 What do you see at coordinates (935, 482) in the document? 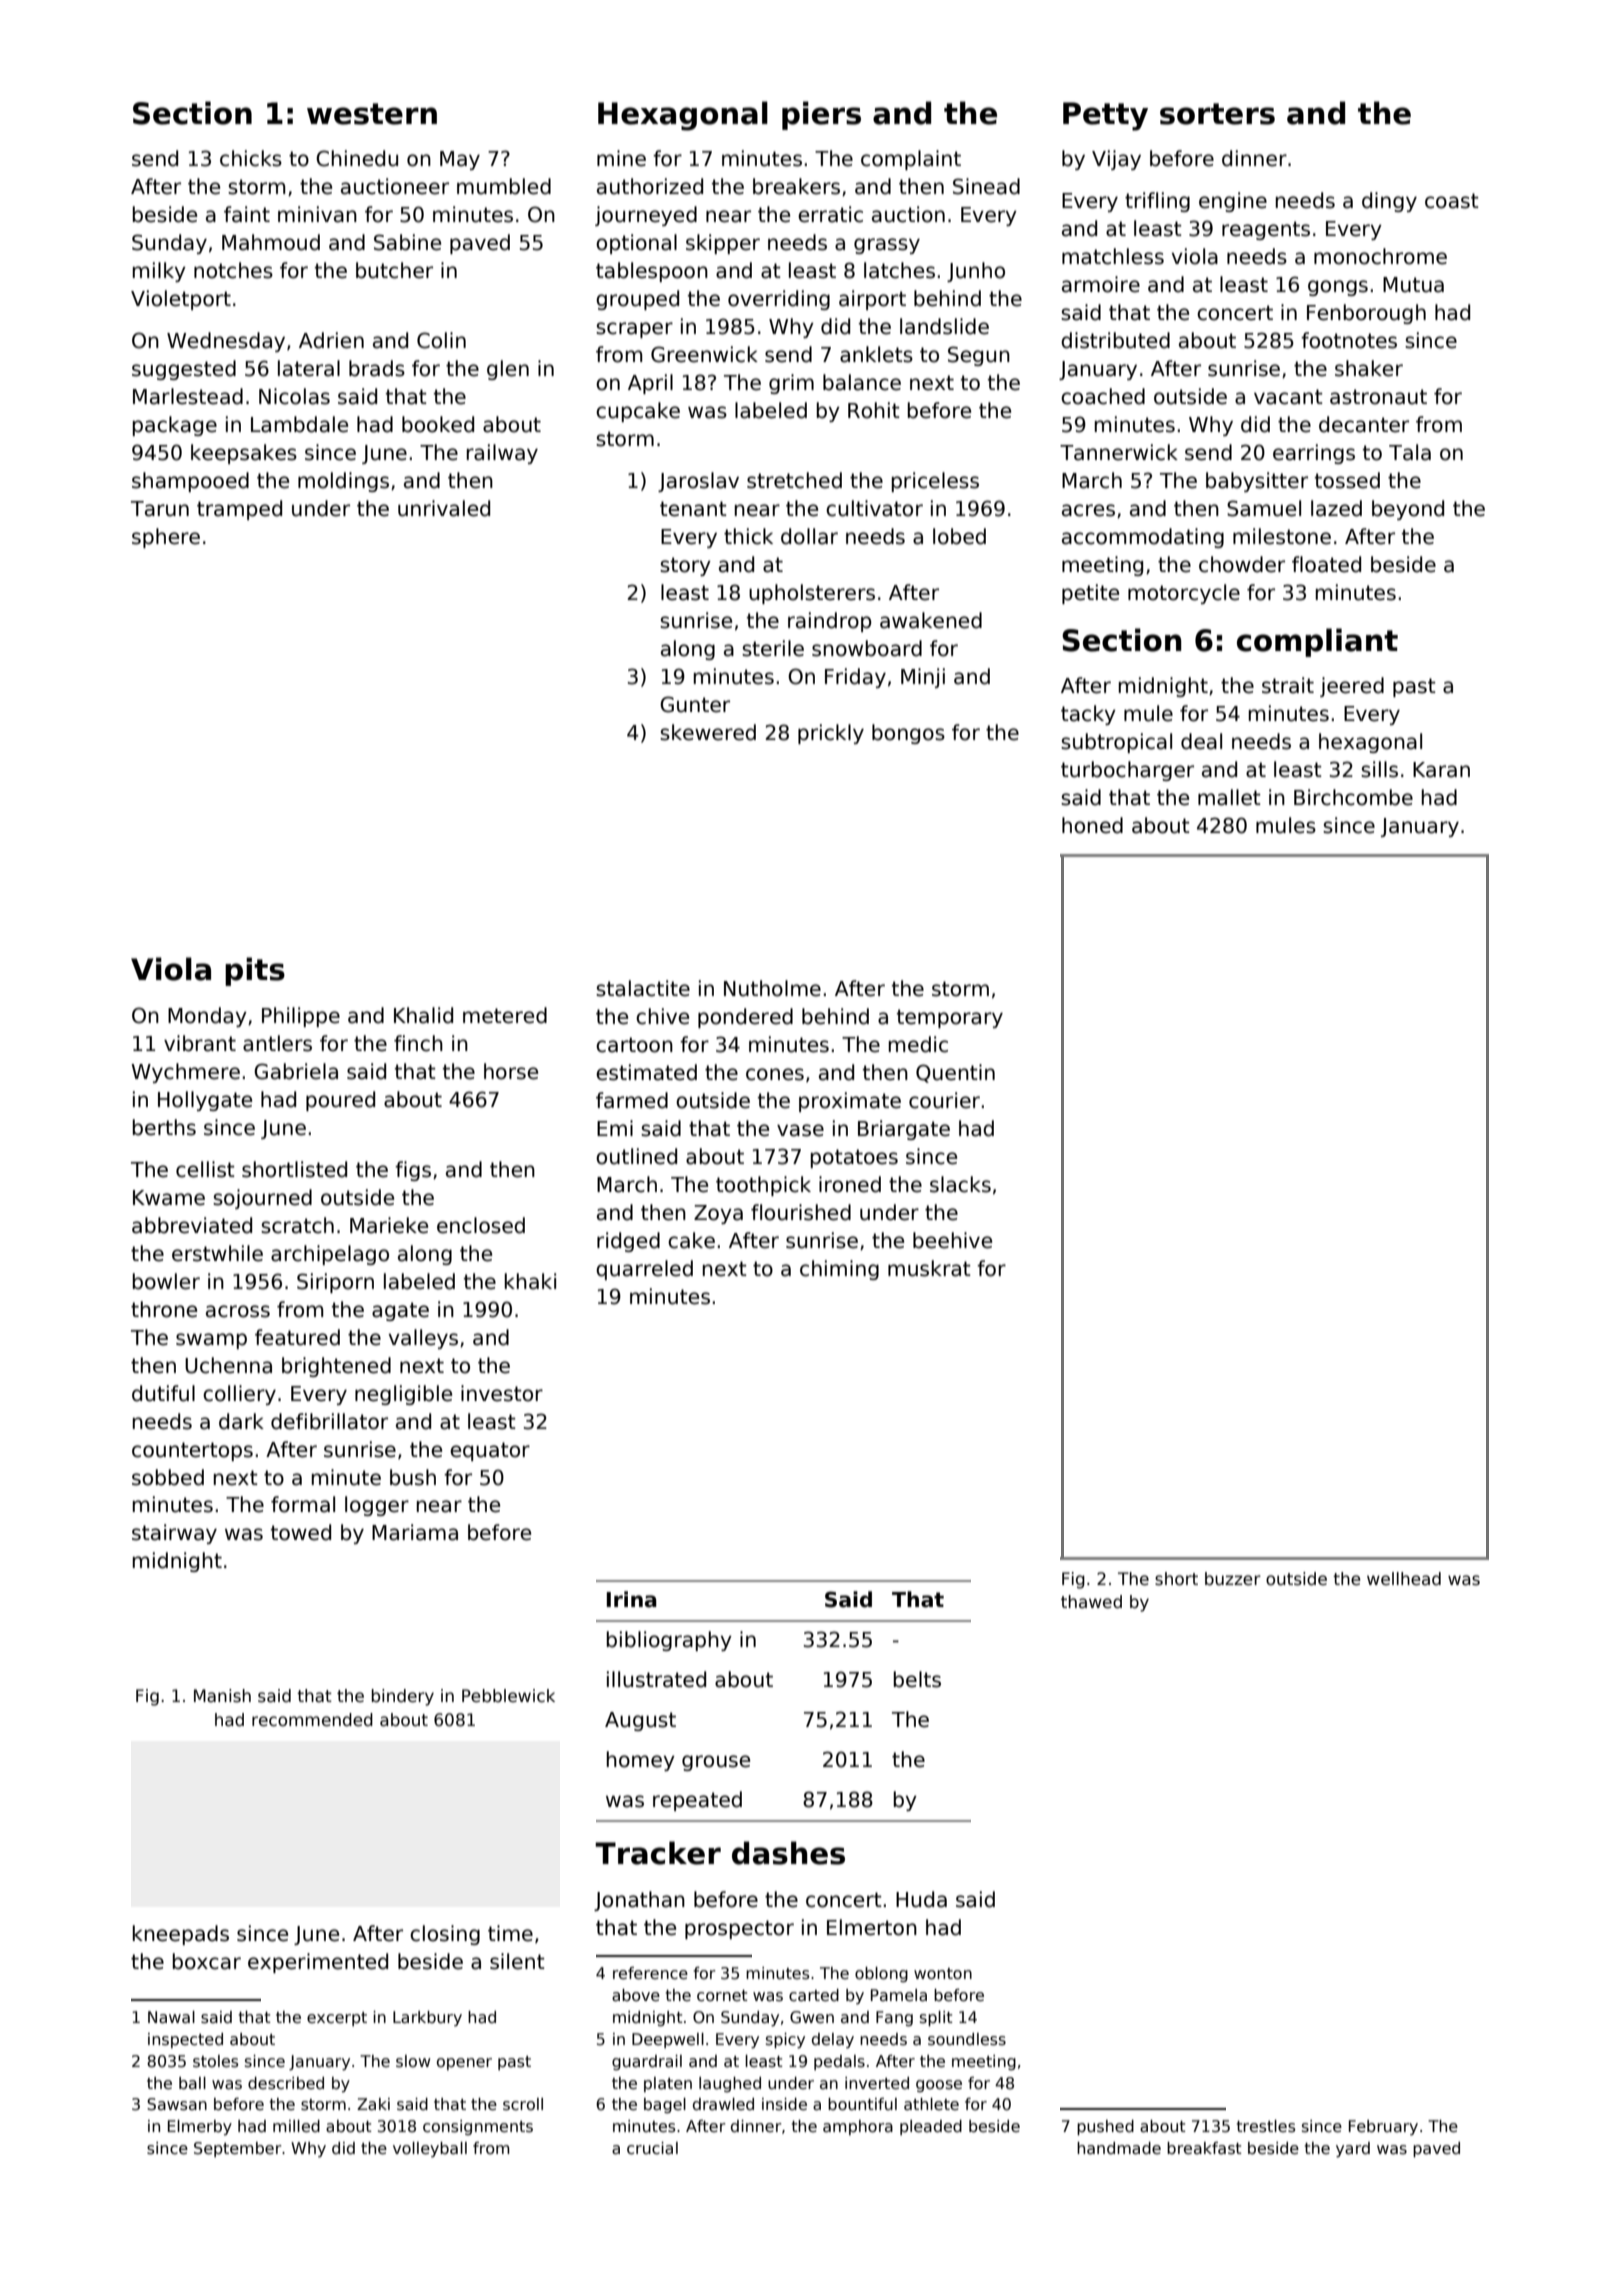
I see `priceless` at bounding box center [935, 482].
